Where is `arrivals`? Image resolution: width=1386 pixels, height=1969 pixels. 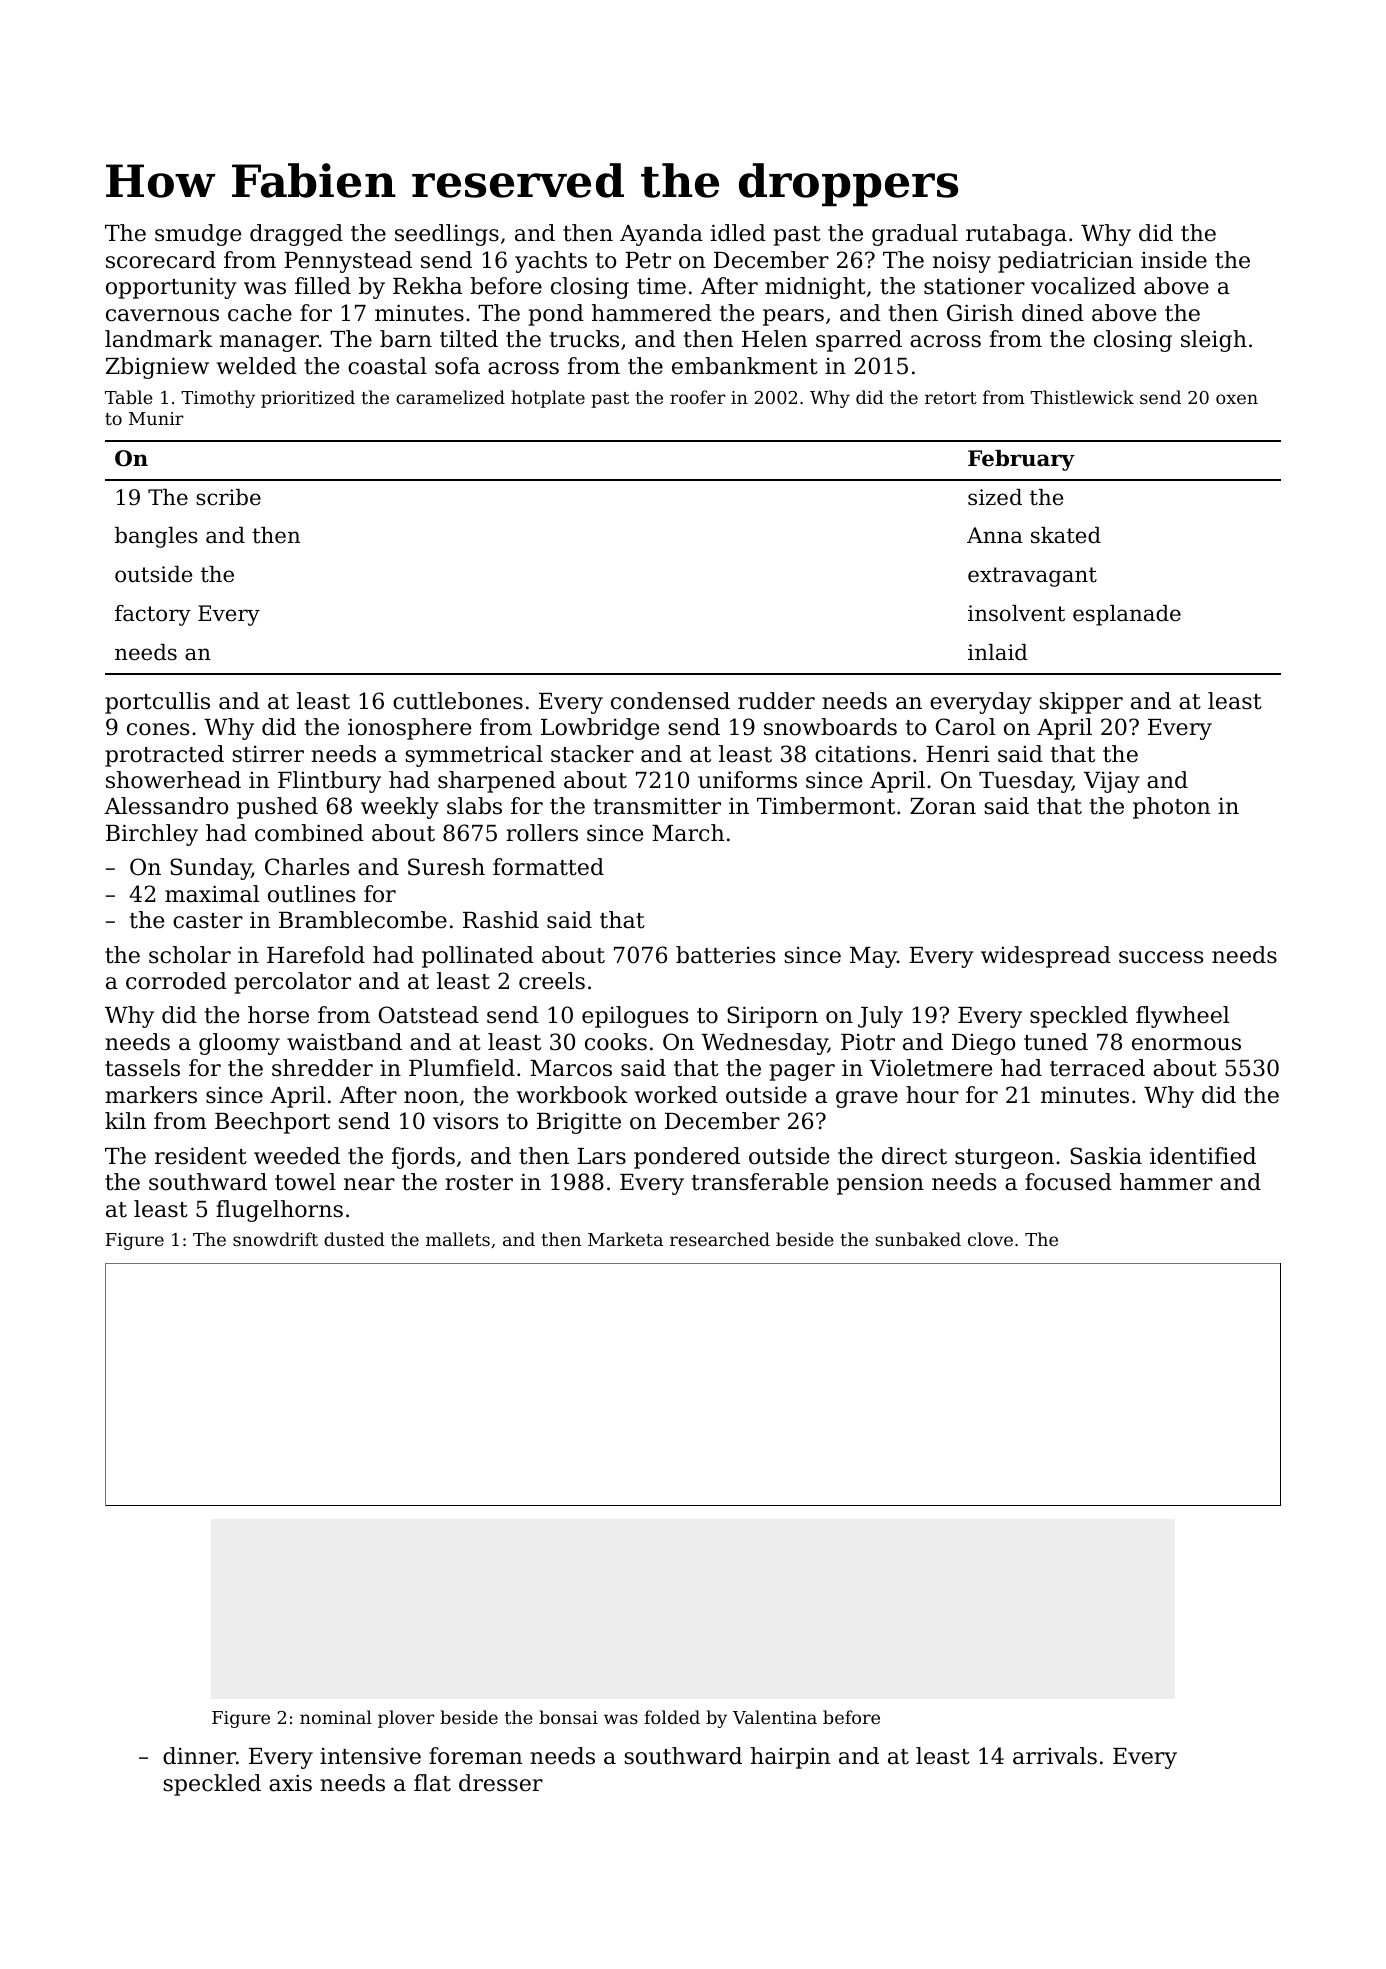 arrivals is located at coordinates (1055, 1756).
